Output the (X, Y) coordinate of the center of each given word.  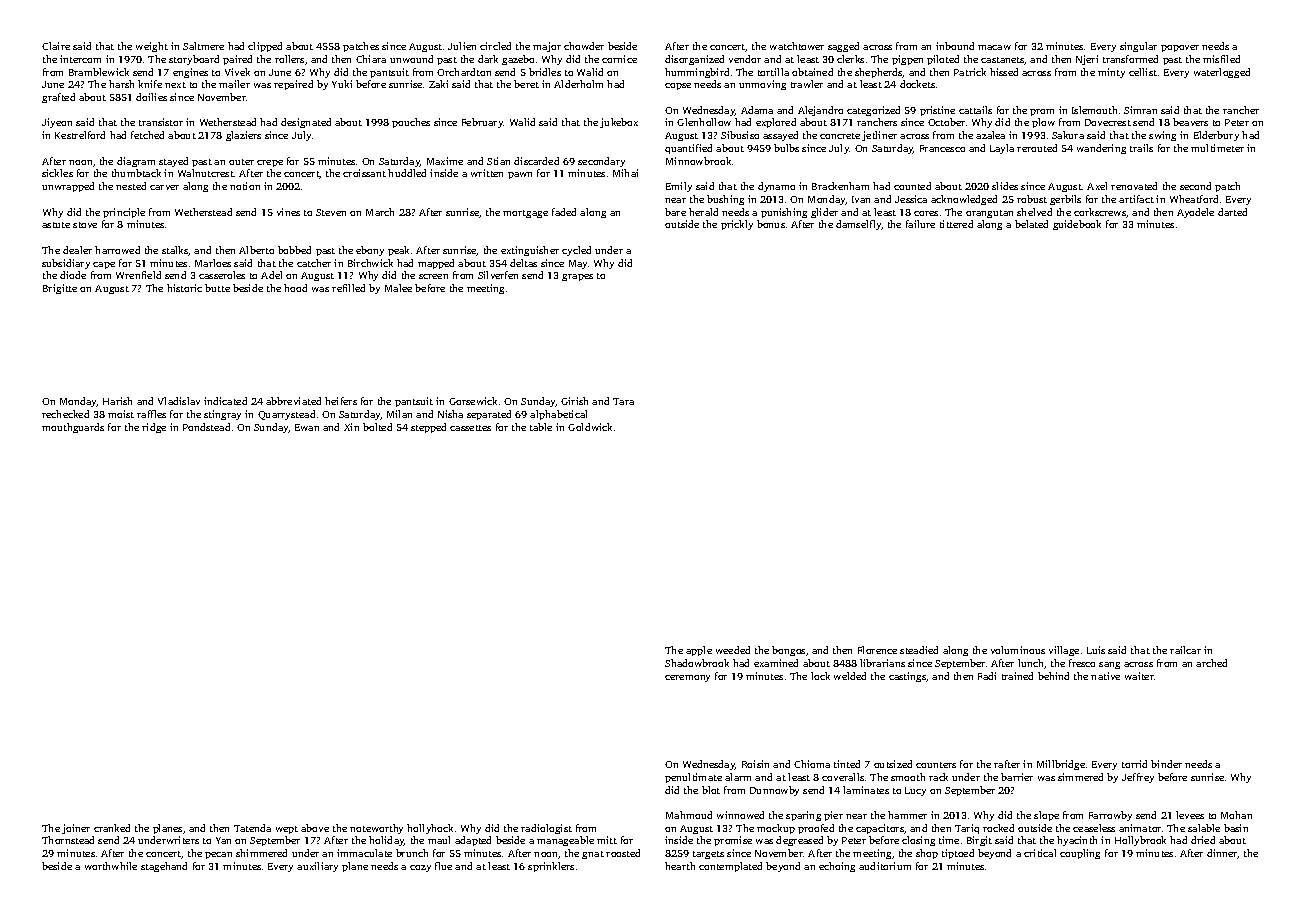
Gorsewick (473, 401)
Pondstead (206, 427)
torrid (1134, 764)
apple (699, 651)
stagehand (164, 867)
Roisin (755, 764)
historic (184, 288)
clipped (265, 47)
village (1064, 651)
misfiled (1221, 59)
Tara (623, 401)
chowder (584, 46)
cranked (112, 828)
